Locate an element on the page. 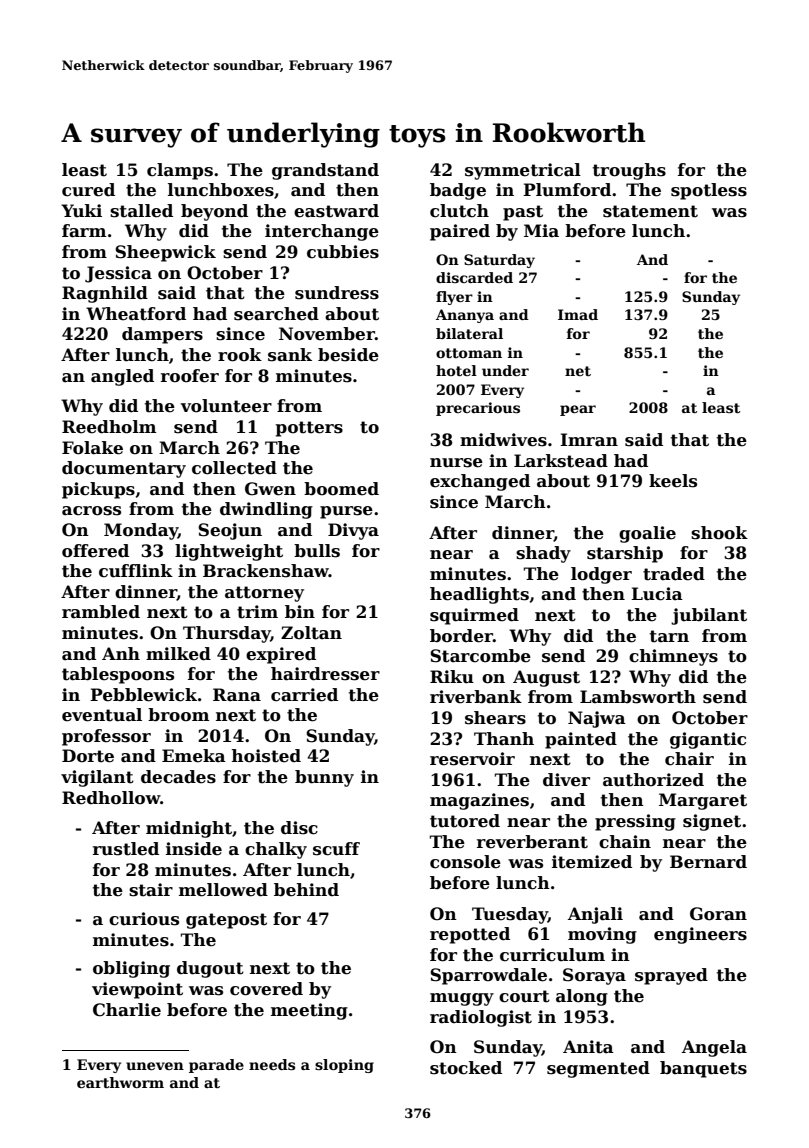 This document has height=1148, width=809. statement is located at coordinates (650, 211).
